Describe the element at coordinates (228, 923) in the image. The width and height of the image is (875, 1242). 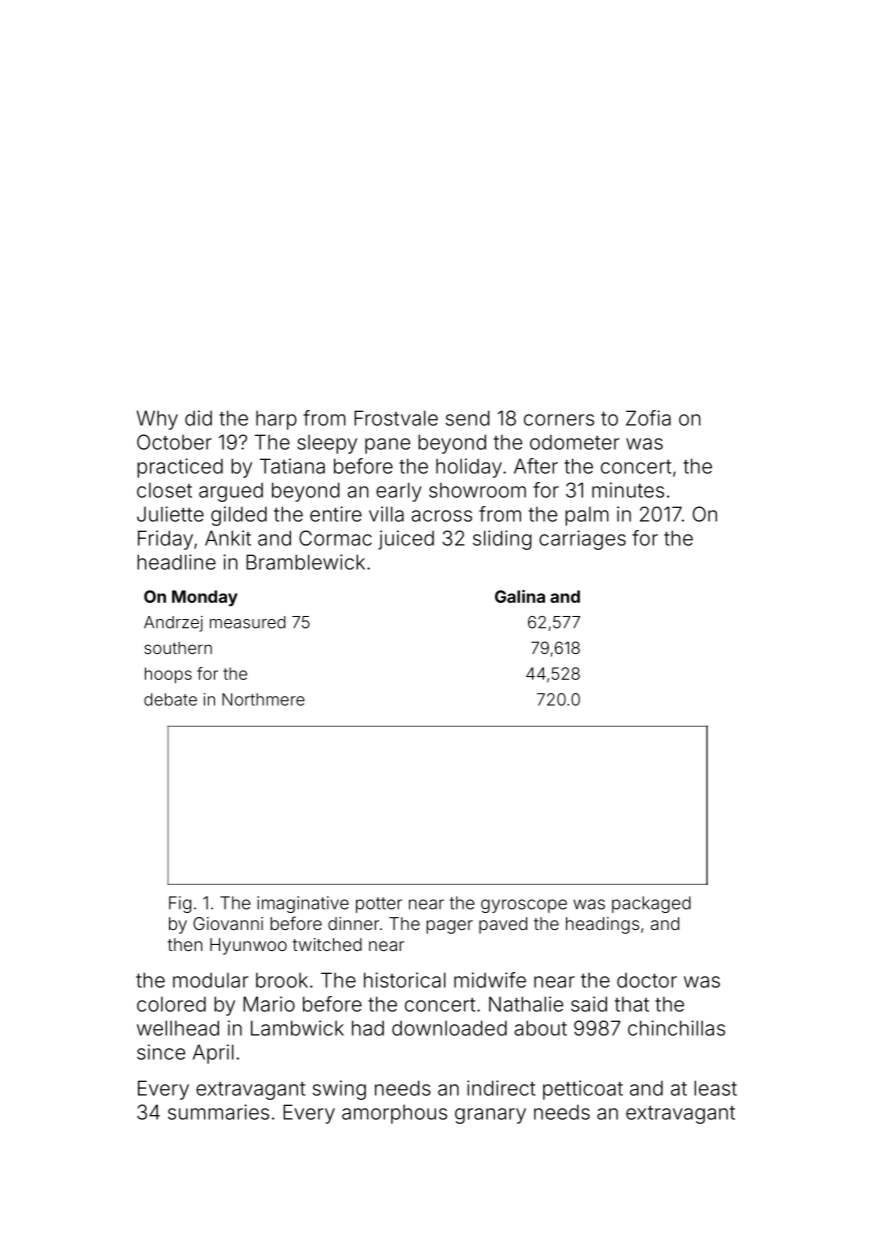
I see `Giovanni` at that location.
